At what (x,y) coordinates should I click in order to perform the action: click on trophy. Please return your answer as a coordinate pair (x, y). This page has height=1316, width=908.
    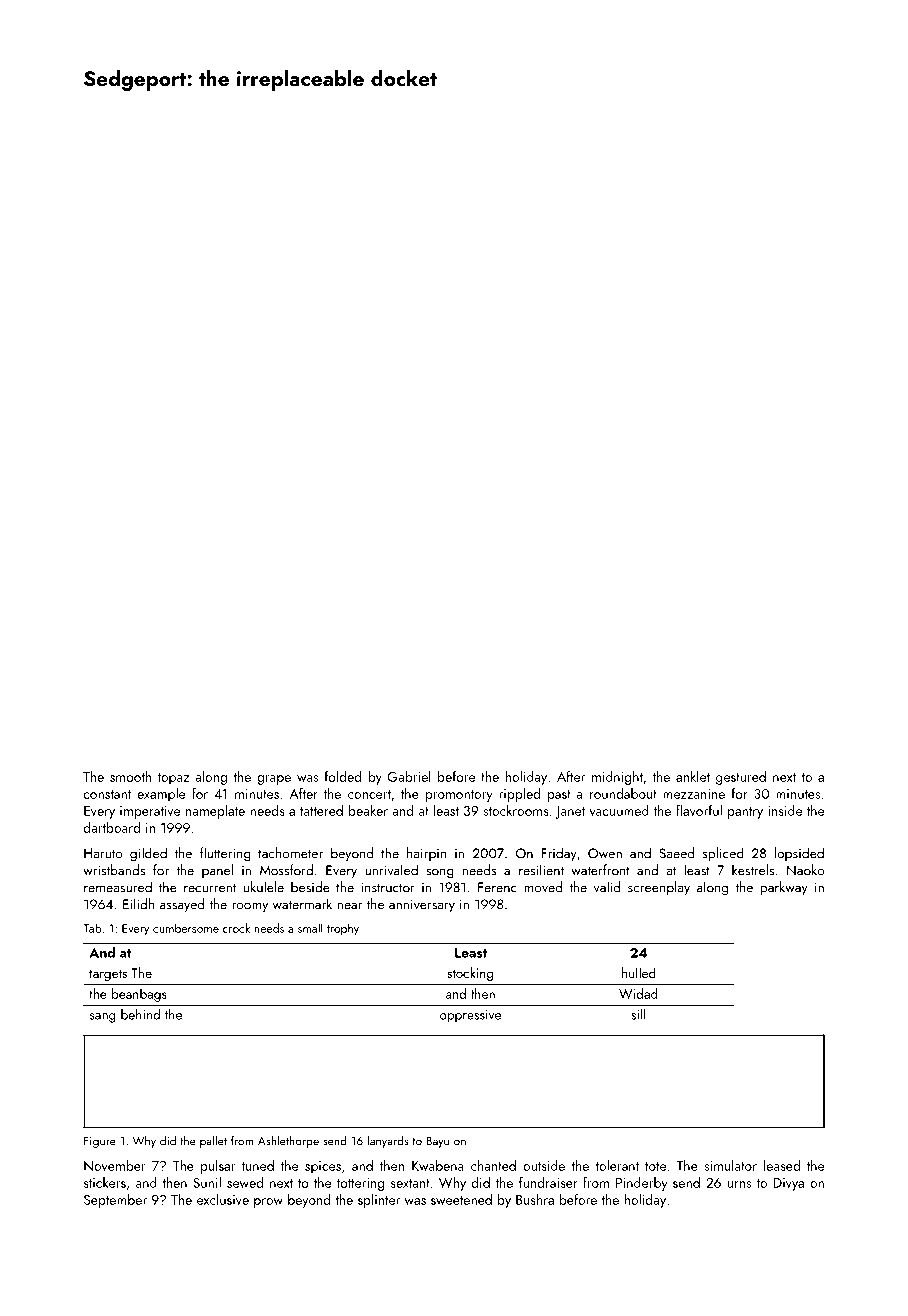
    Looking at the image, I should click on (343, 929).
